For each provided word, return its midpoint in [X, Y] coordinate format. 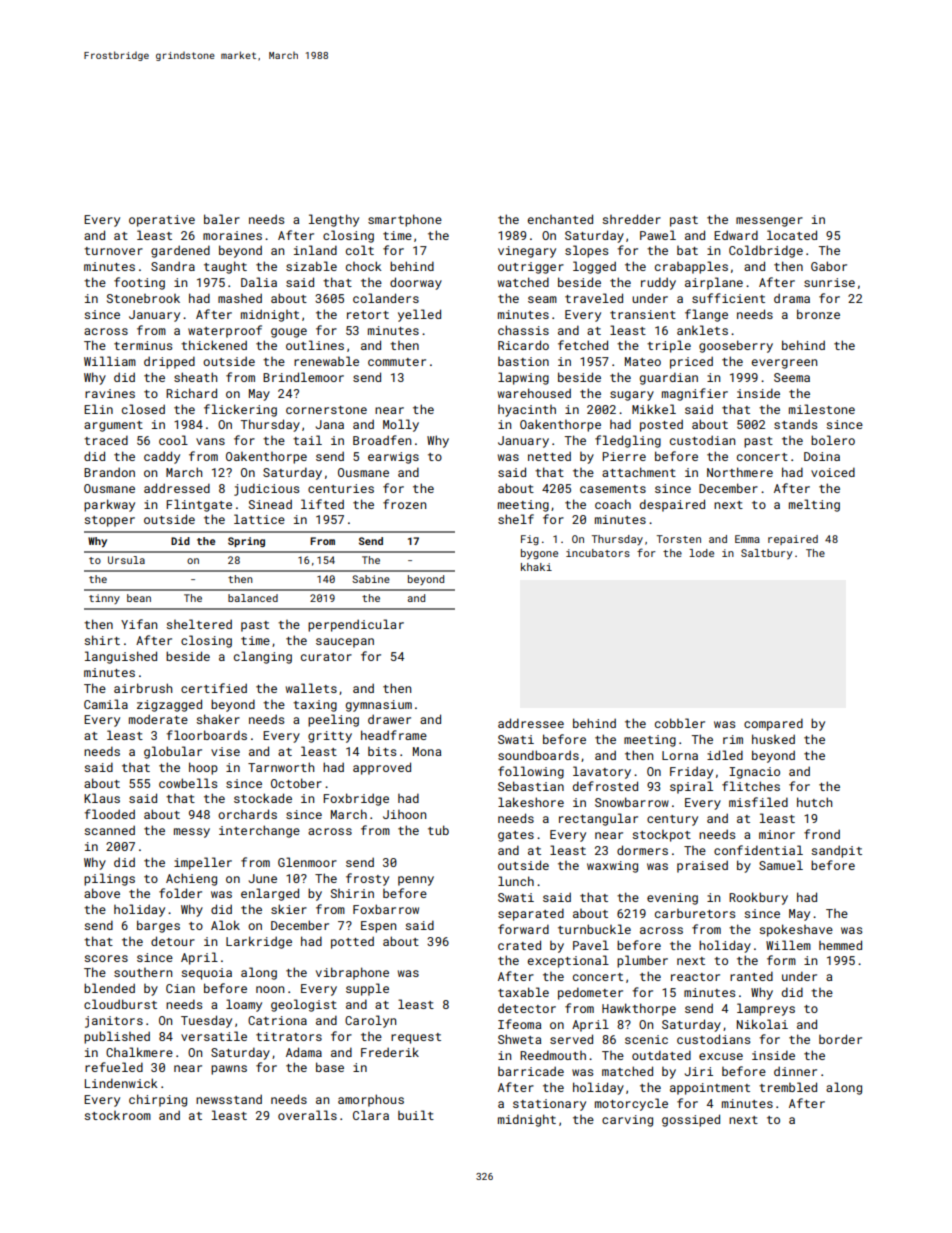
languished [121, 657]
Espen [378, 927]
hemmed [840, 945]
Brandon [109, 472]
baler [222, 219]
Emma [747, 539]
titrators [289, 1036]
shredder [632, 219]
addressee [531, 723]
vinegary [527, 252]
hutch [814, 802]
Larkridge [259, 942]
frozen [404, 504]
